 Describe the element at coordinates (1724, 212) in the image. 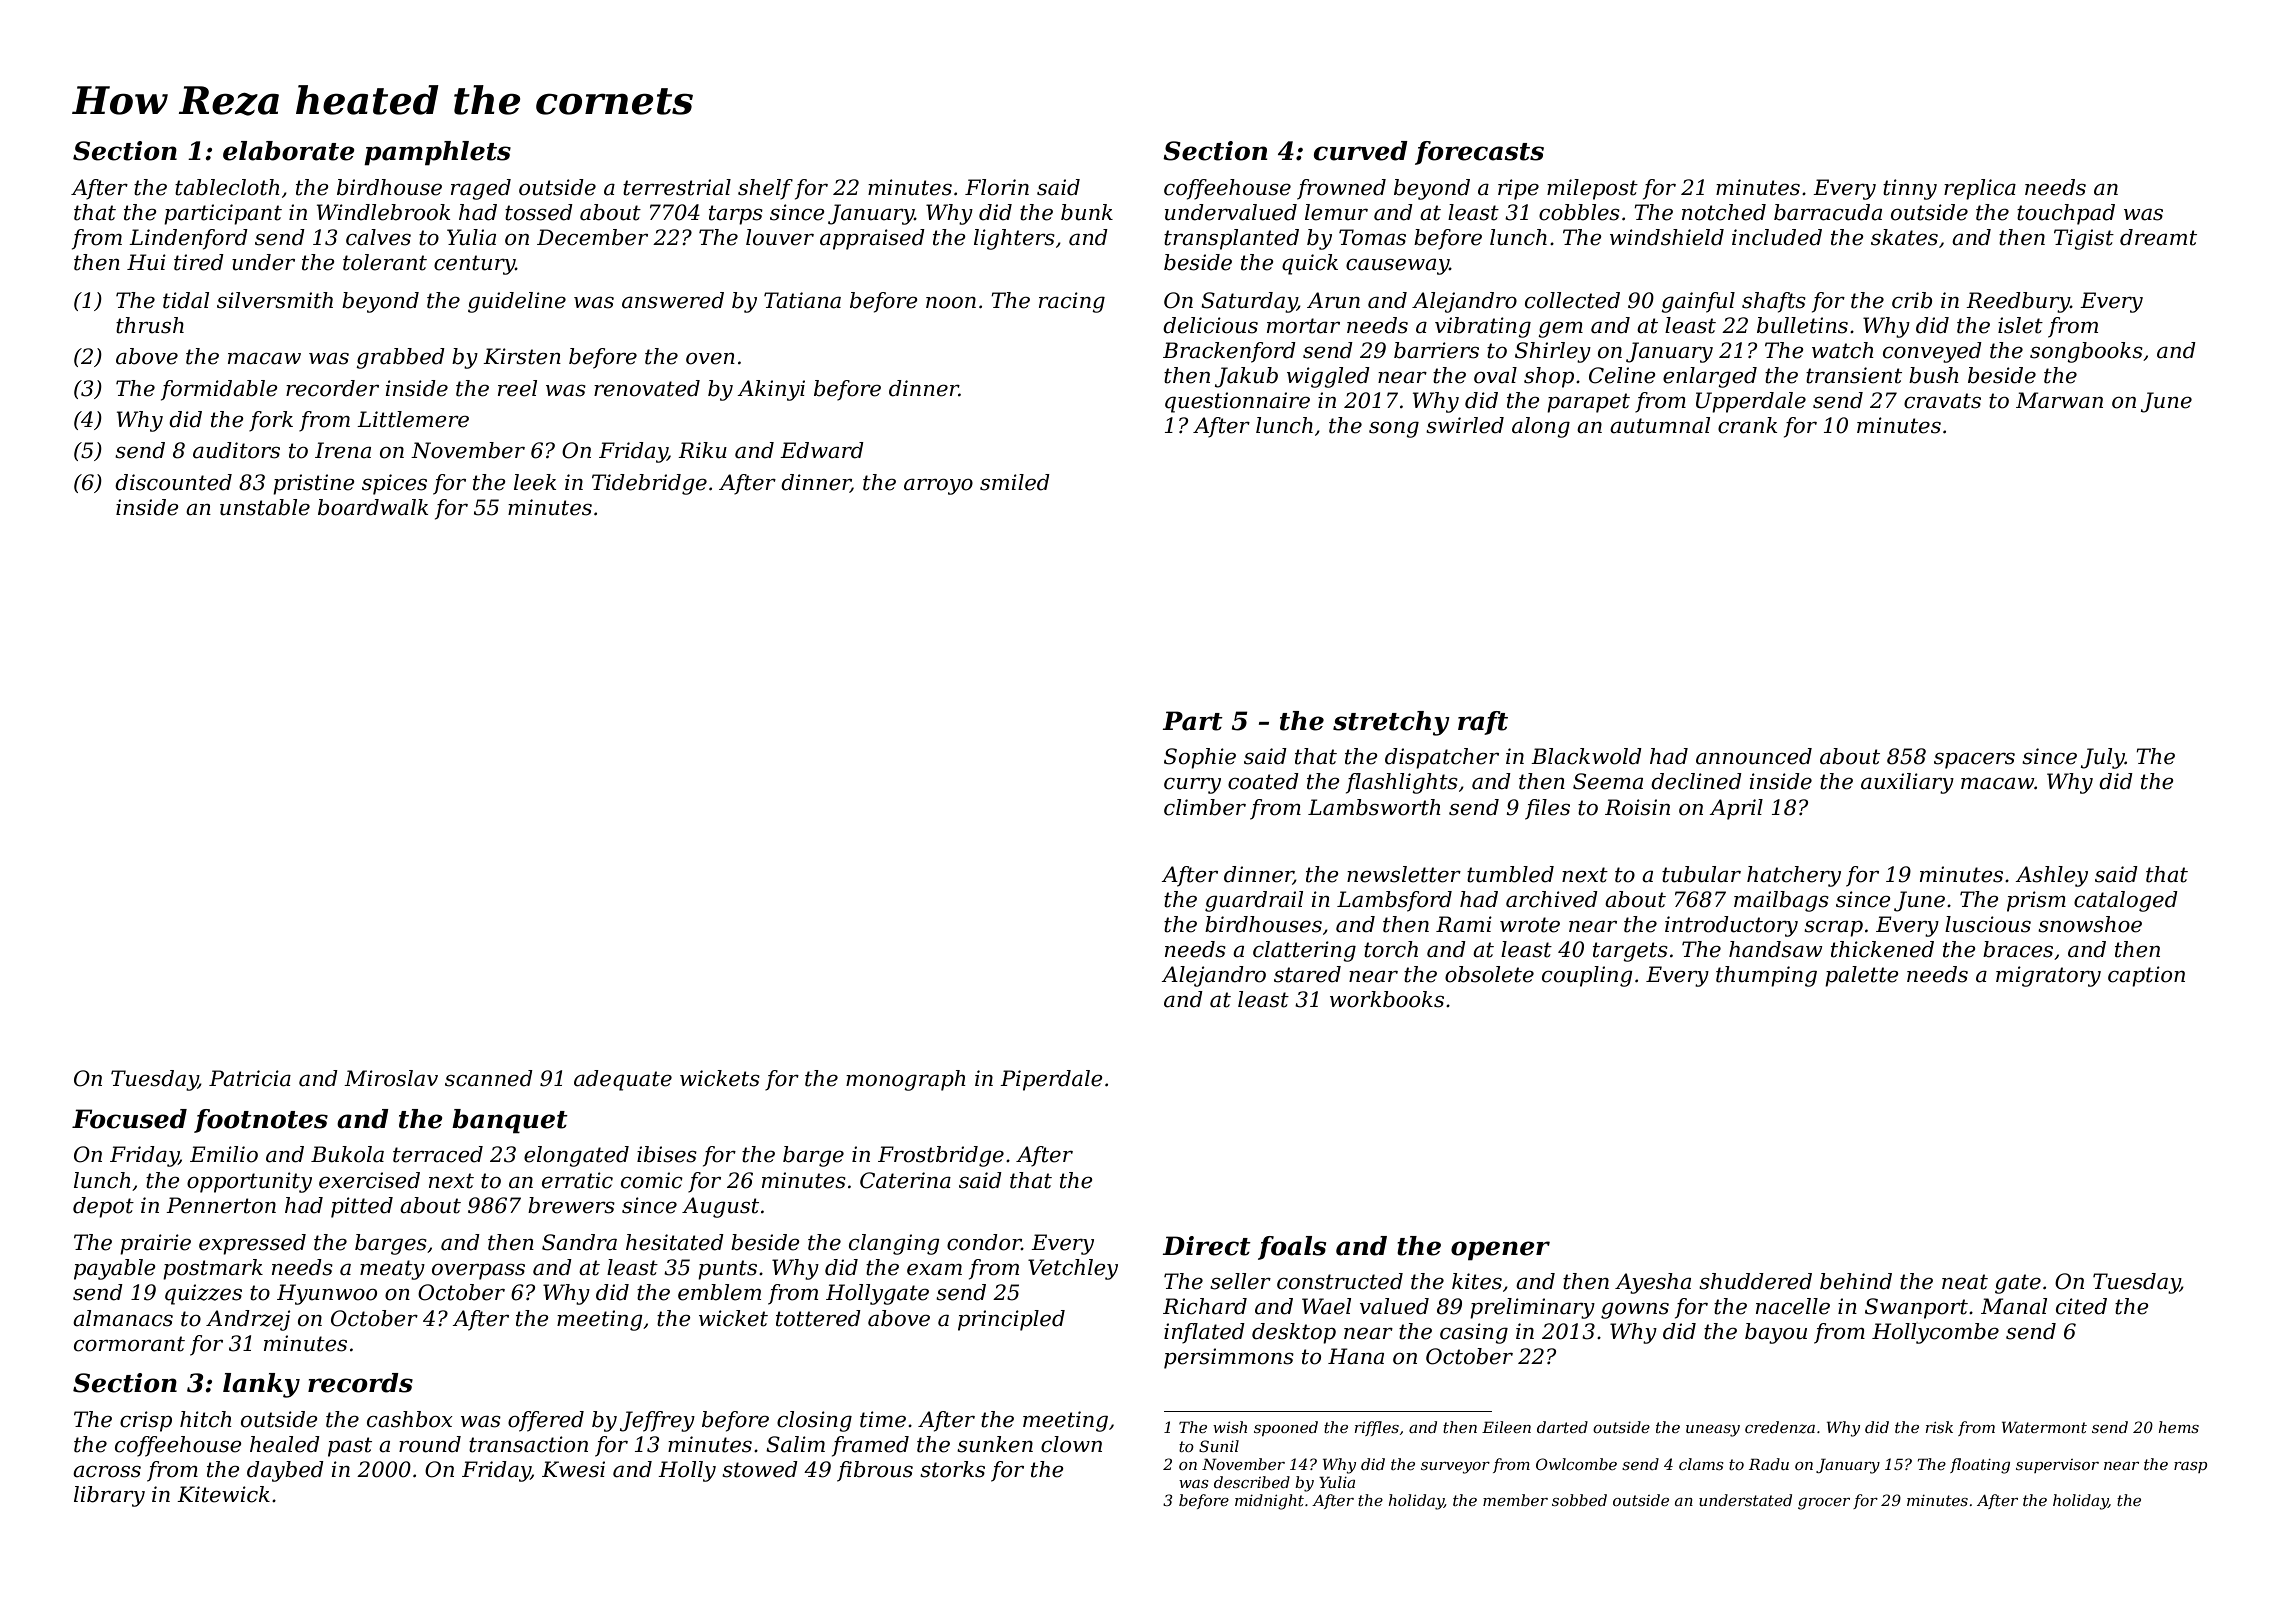

I see `notched` at that location.
